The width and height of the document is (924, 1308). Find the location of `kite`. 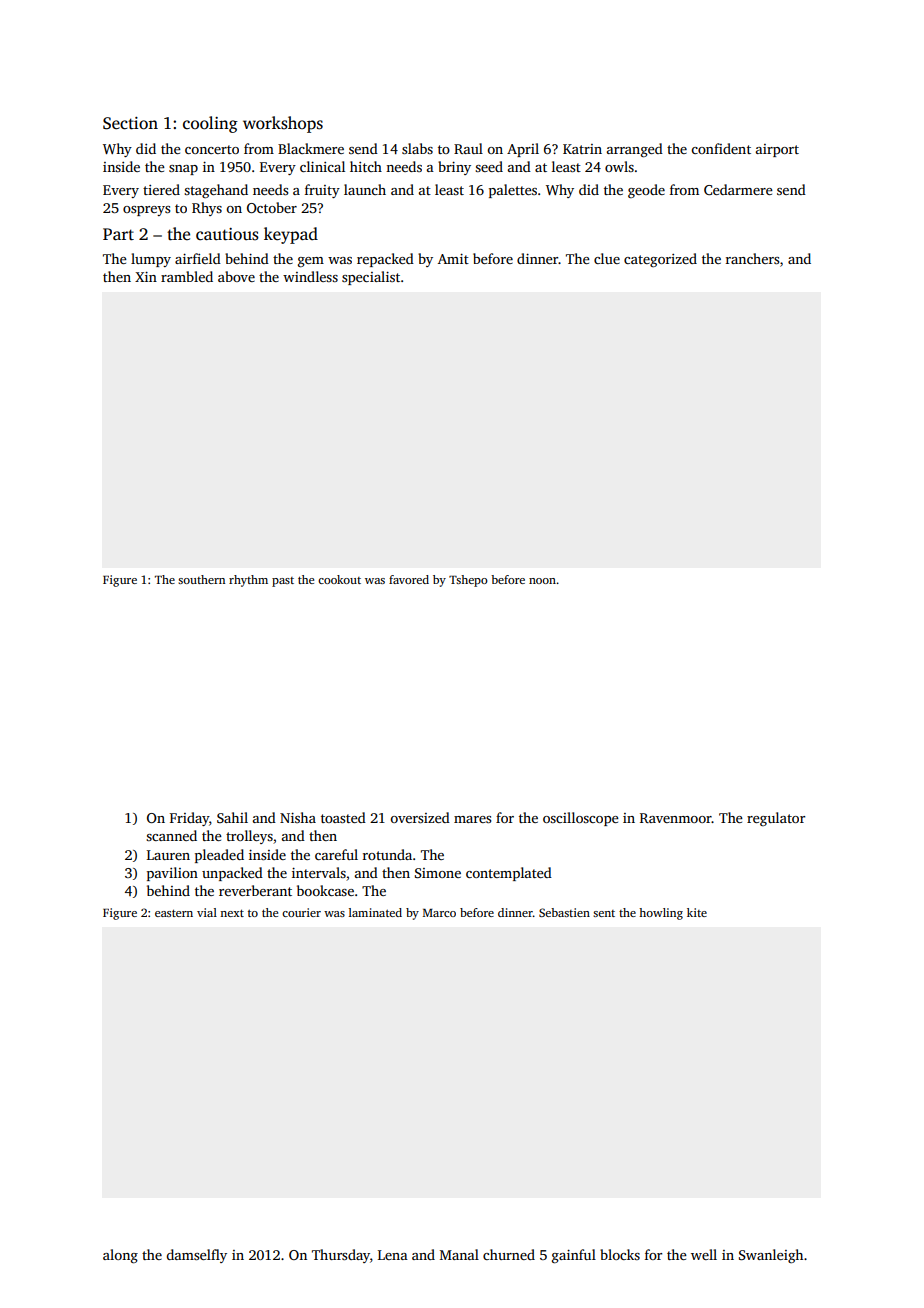

kite is located at coordinates (697, 912).
